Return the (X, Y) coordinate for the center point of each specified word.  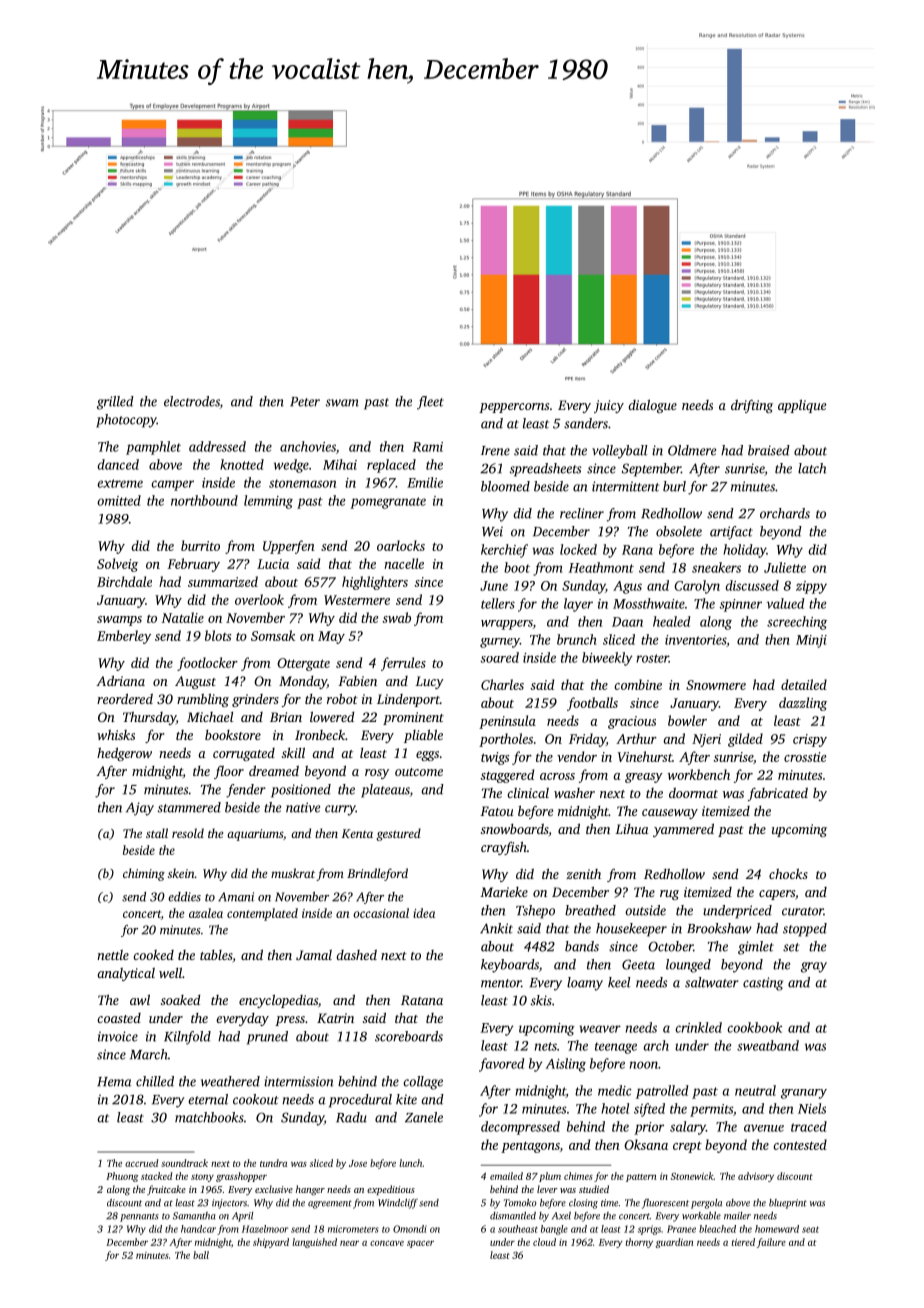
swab (396, 617)
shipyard (271, 1243)
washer (574, 793)
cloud (544, 1242)
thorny (639, 1243)
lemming (268, 502)
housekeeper (631, 930)
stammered (189, 807)
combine (638, 684)
